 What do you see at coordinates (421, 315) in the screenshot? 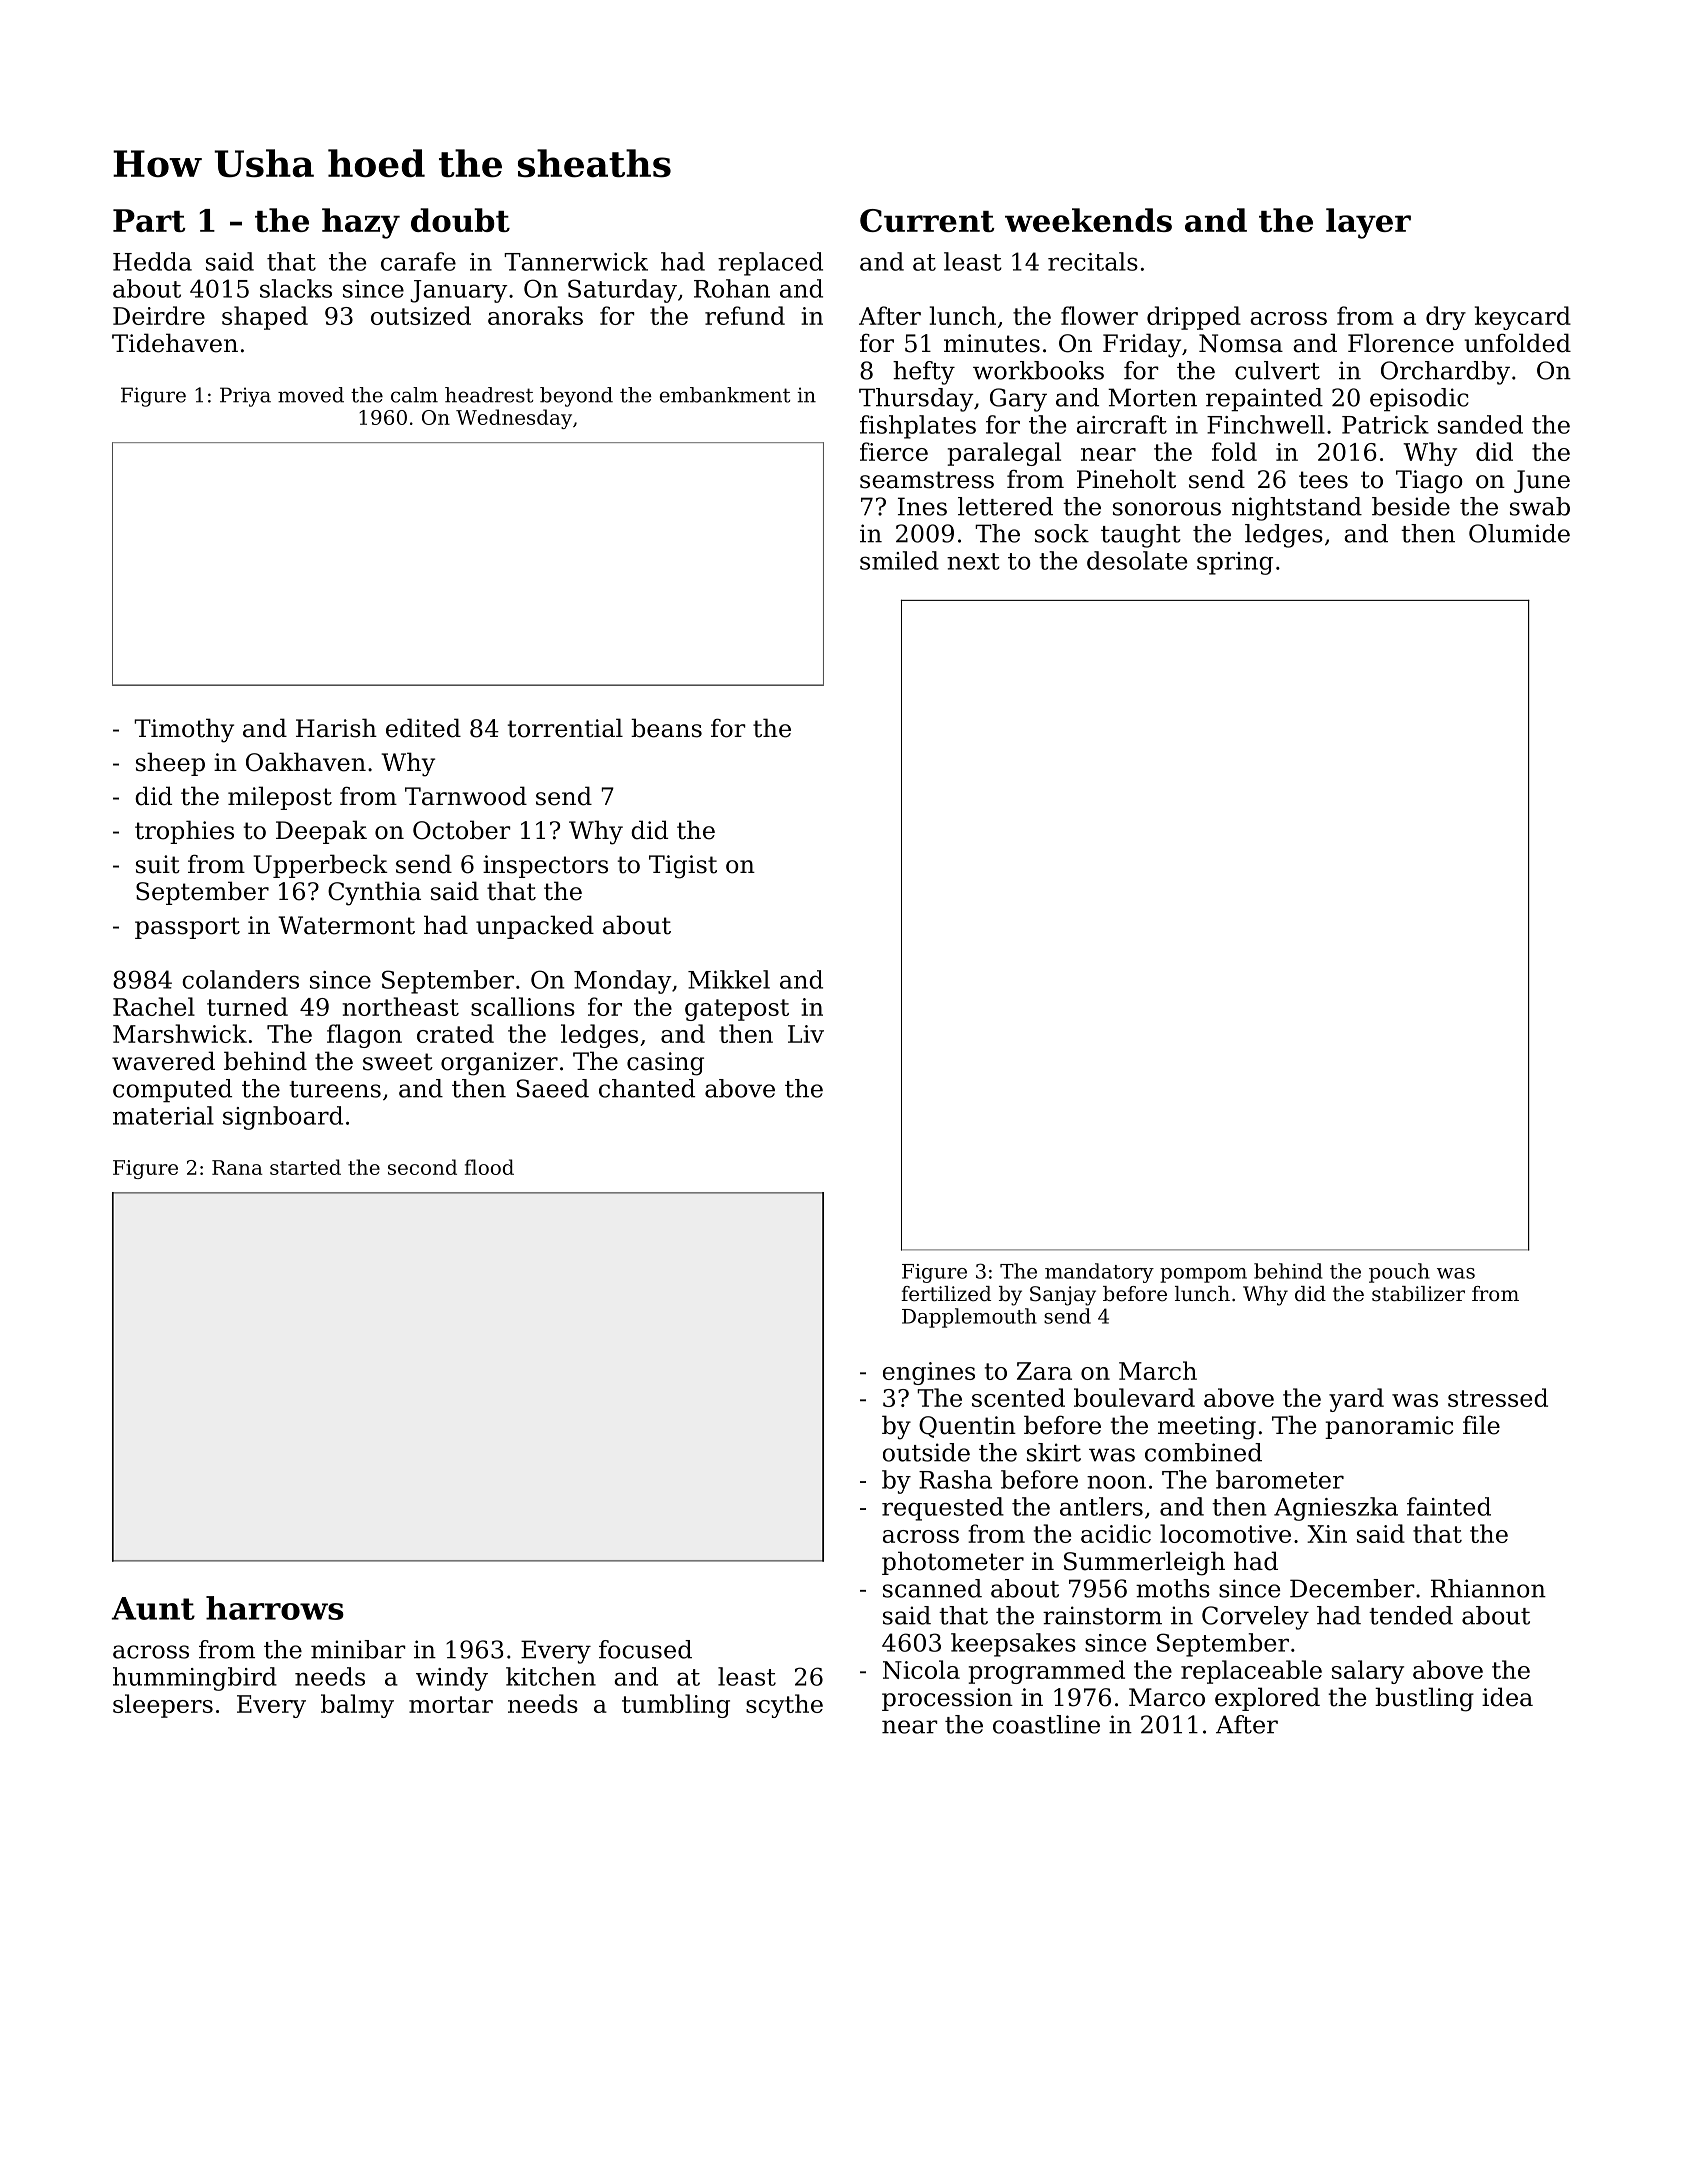
I see `outsized` at bounding box center [421, 315].
